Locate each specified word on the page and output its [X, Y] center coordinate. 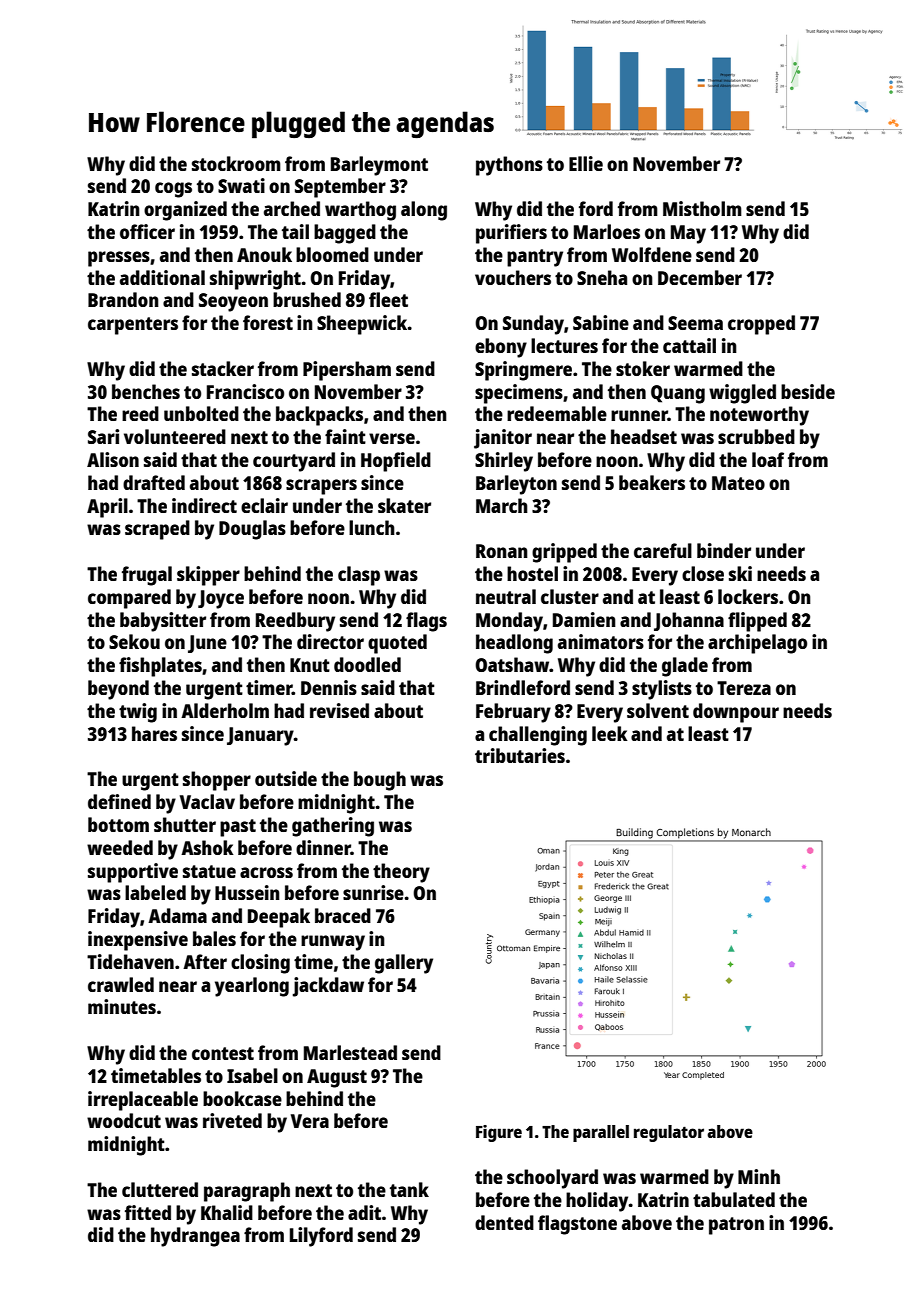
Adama [177, 915]
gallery [404, 964]
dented [504, 1222]
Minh [759, 1176]
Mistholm [702, 208]
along [424, 211]
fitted [148, 1212]
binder [724, 550]
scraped [157, 530]
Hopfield [396, 462]
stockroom [236, 163]
